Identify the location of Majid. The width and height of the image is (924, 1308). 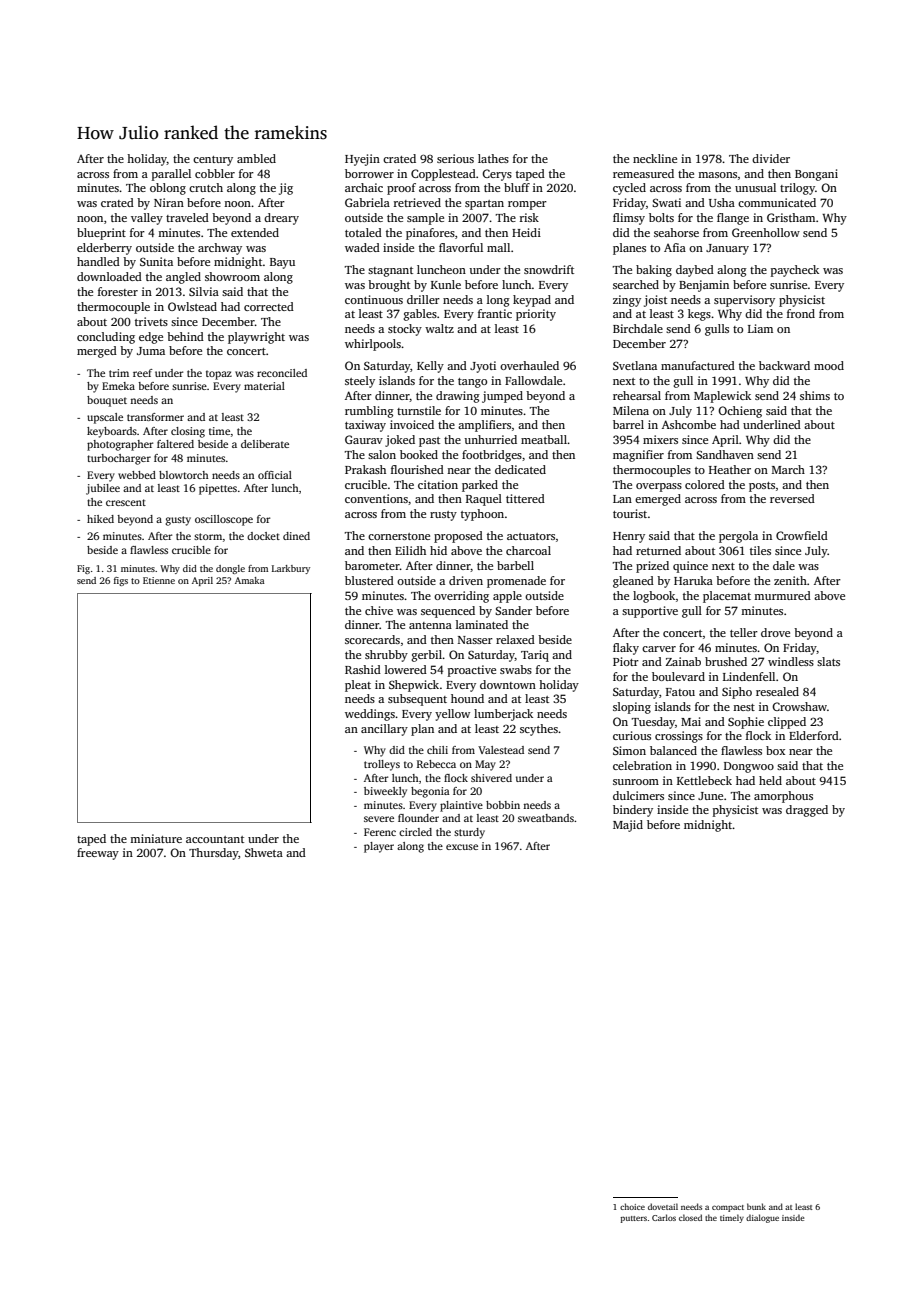
(628, 826).
